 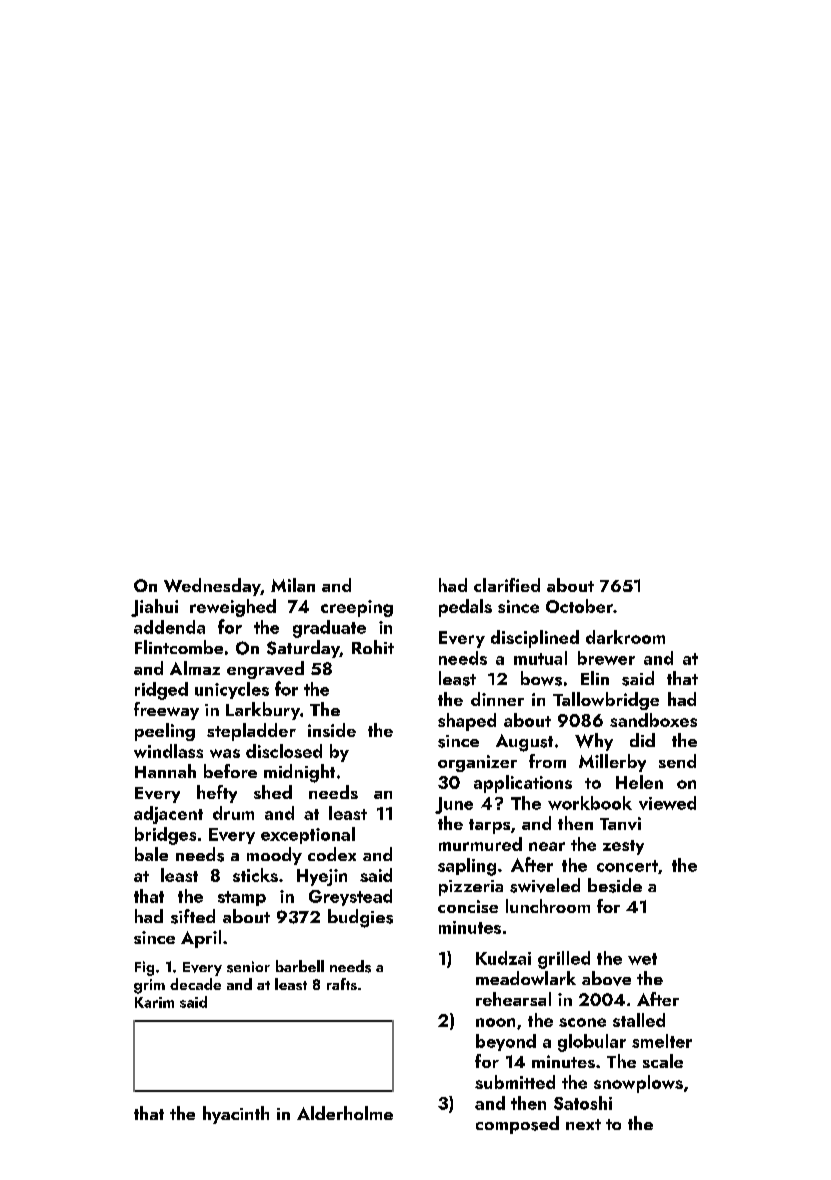 What do you see at coordinates (161, 691) in the document?
I see `ridged` at bounding box center [161, 691].
